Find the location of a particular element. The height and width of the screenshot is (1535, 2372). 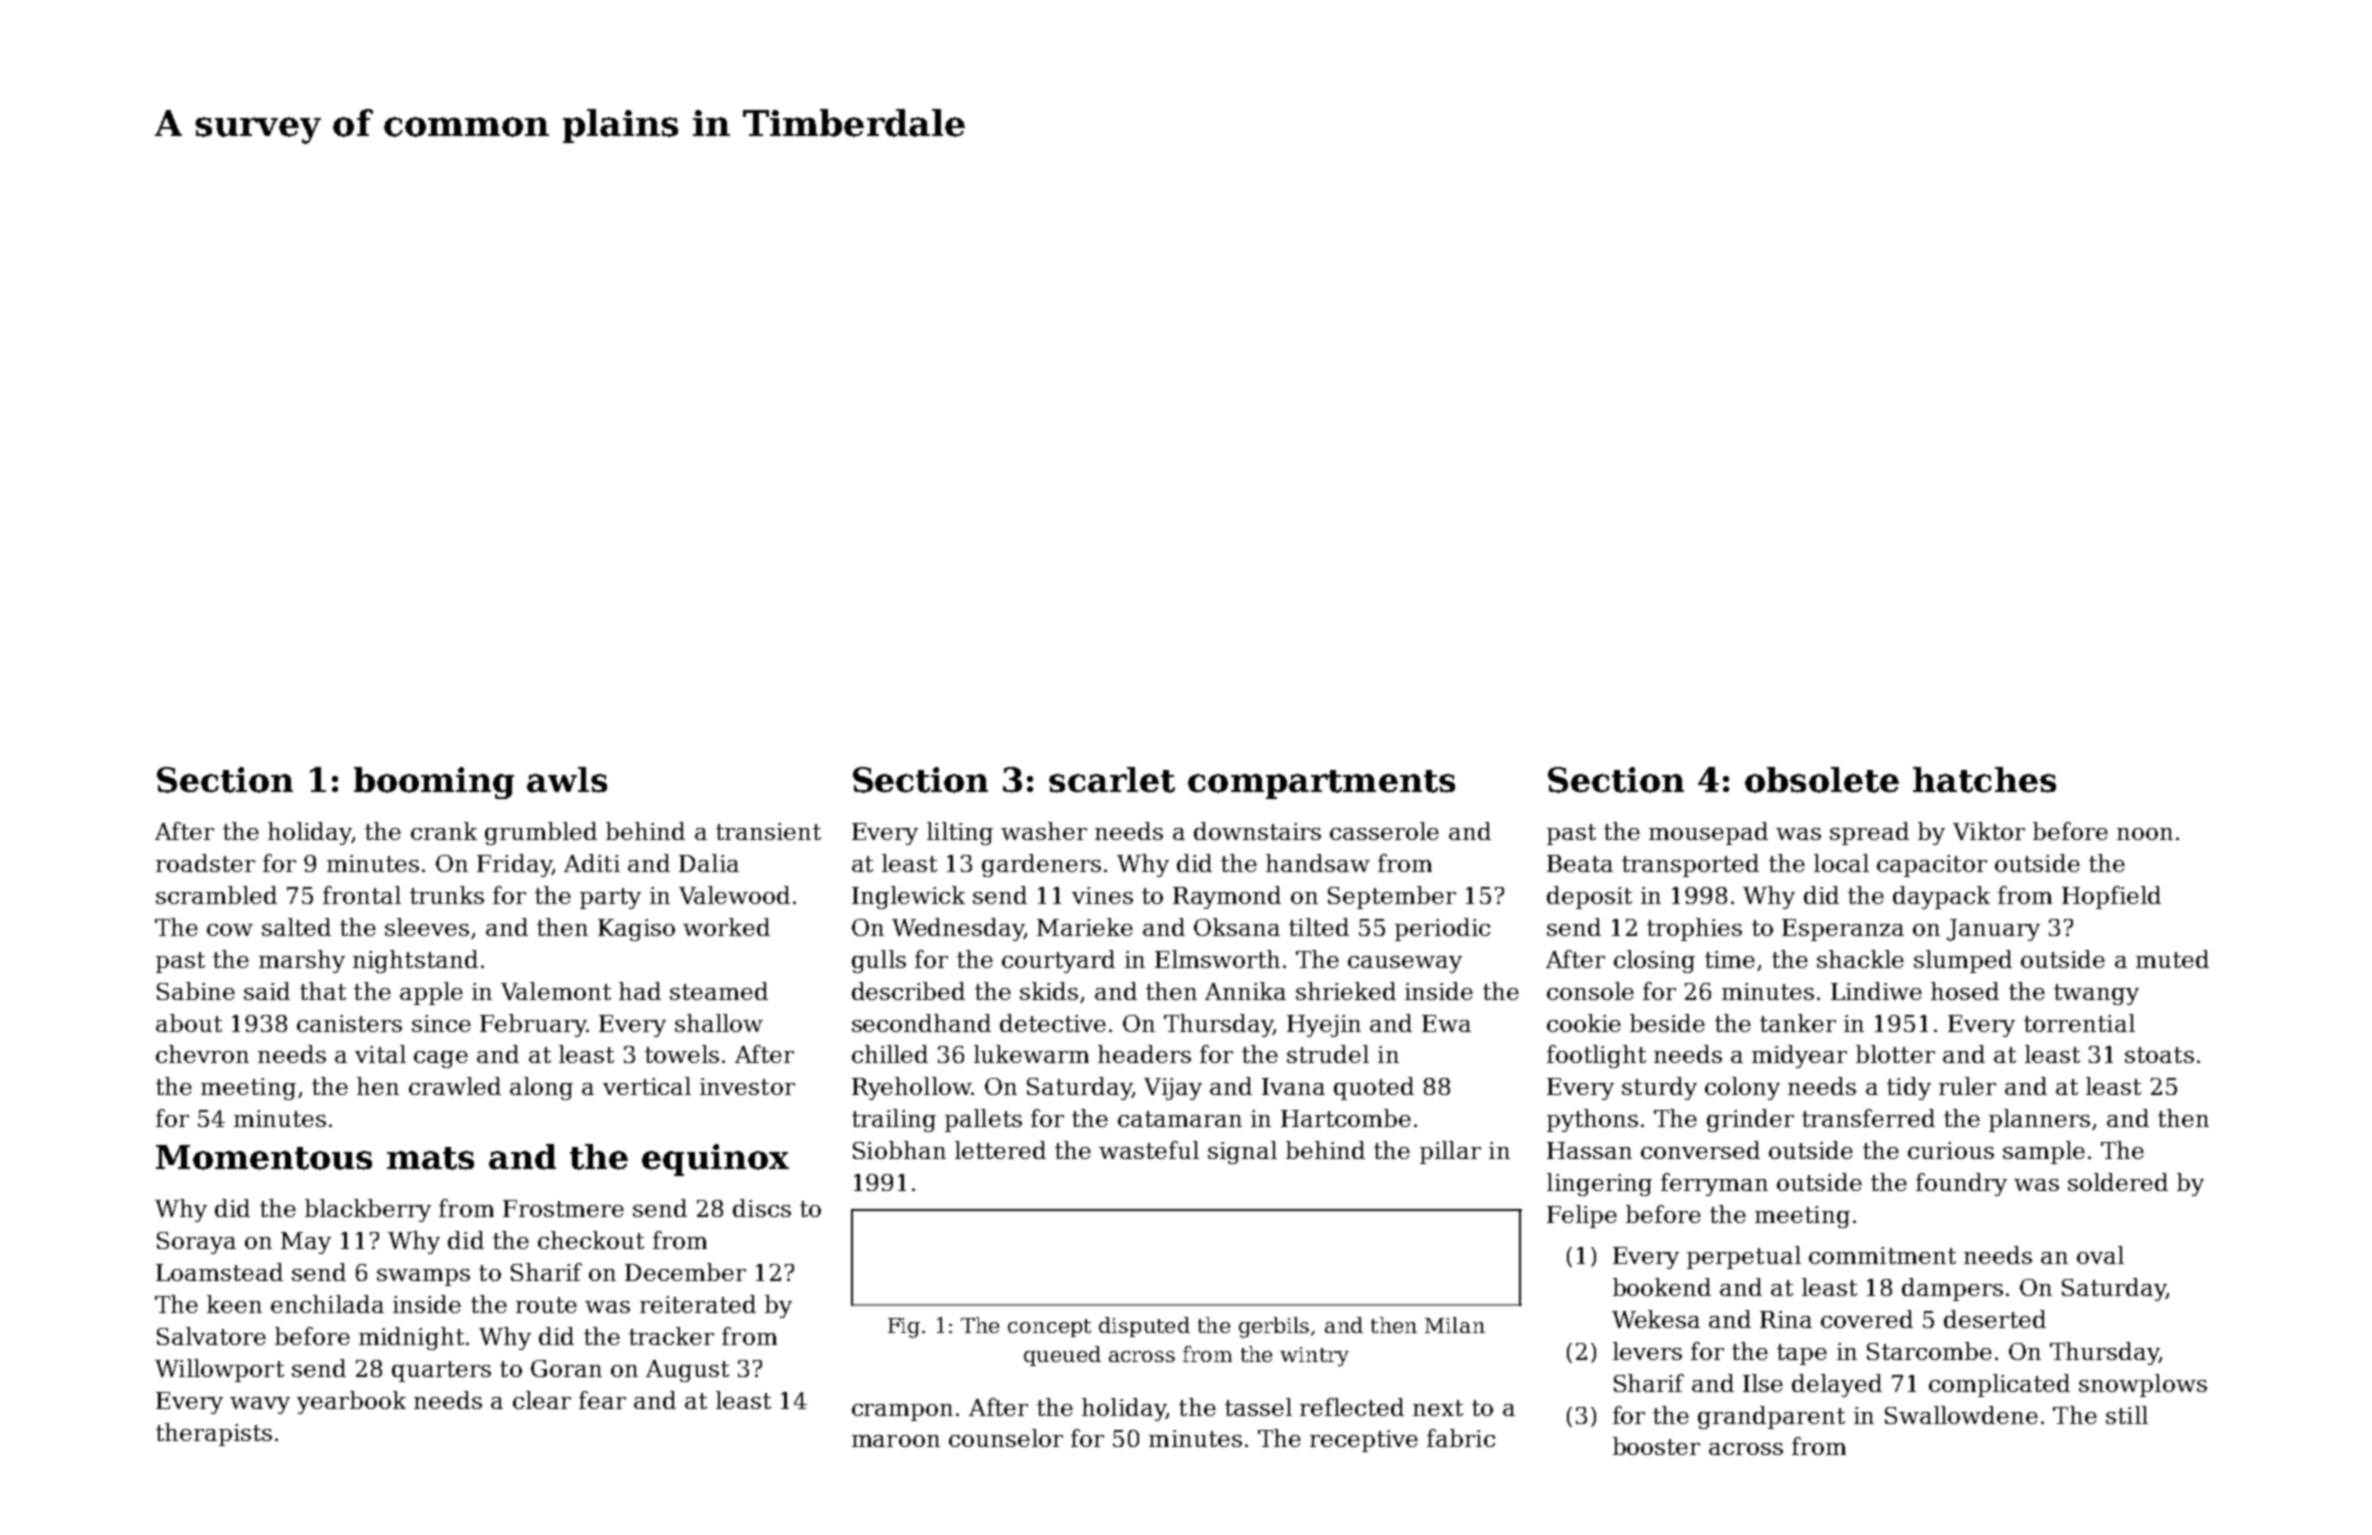

booming is located at coordinates (434, 783).
